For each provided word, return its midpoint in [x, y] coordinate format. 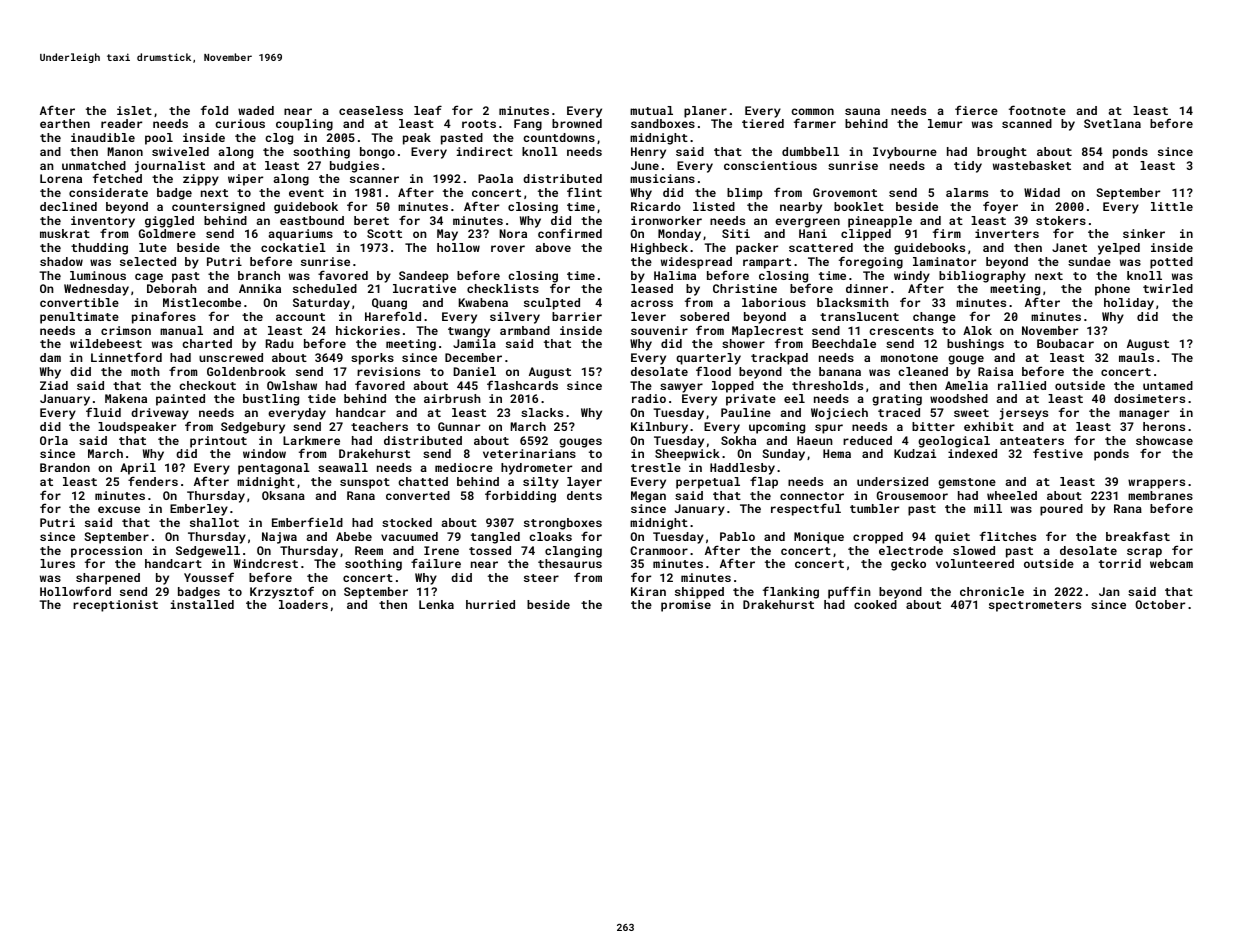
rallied [1022, 385]
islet [134, 110]
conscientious [770, 165]
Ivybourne [905, 153]
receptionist [115, 606]
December [473, 357]
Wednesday [96, 290]
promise [686, 606]
